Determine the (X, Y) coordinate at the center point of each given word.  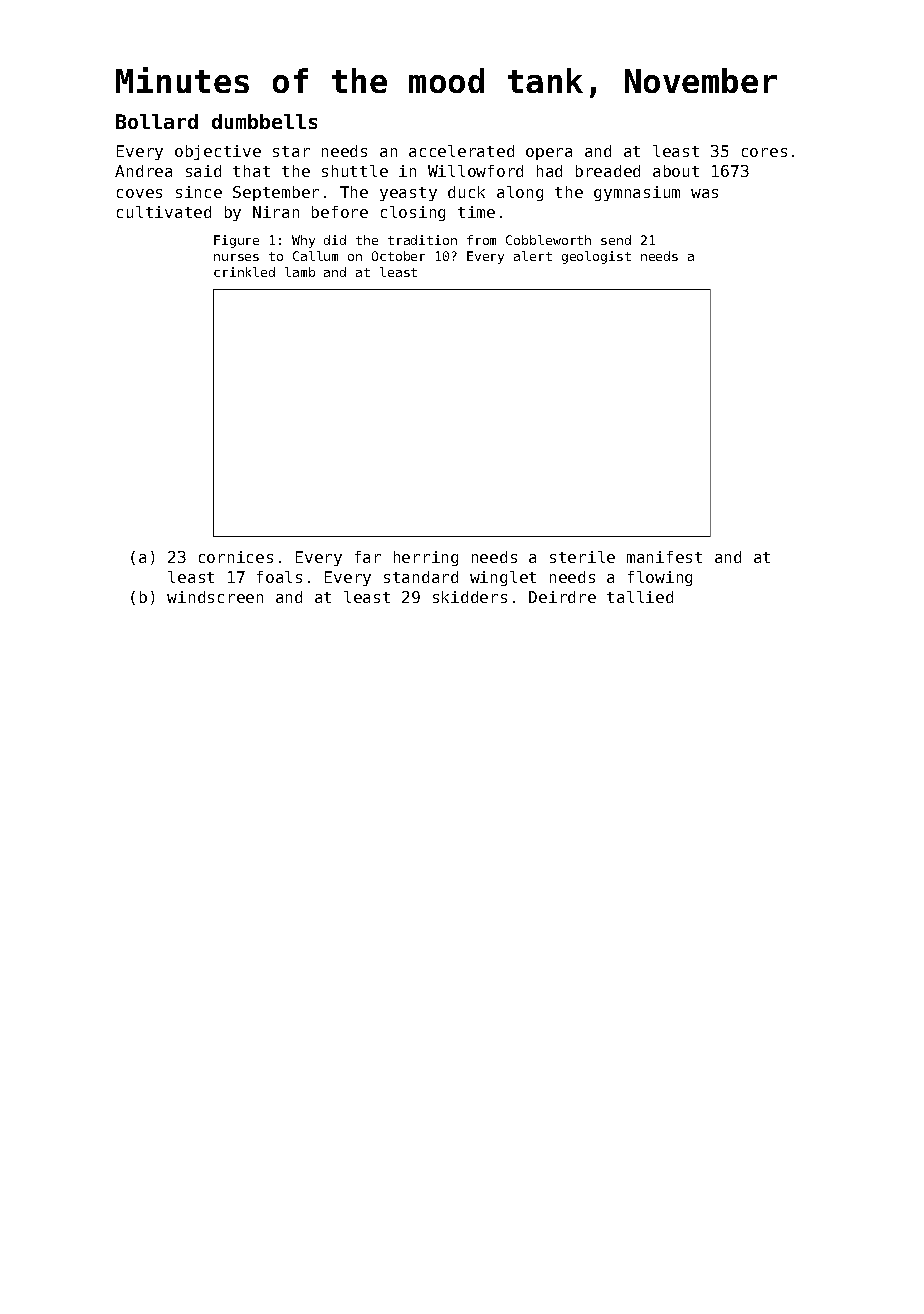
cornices (236, 557)
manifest (664, 557)
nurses (236, 257)
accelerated (461, 151)
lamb (300, 272)
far (368, 557)
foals (279, 577)
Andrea (143, 171)
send (616, 240)
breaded (608, 171)
